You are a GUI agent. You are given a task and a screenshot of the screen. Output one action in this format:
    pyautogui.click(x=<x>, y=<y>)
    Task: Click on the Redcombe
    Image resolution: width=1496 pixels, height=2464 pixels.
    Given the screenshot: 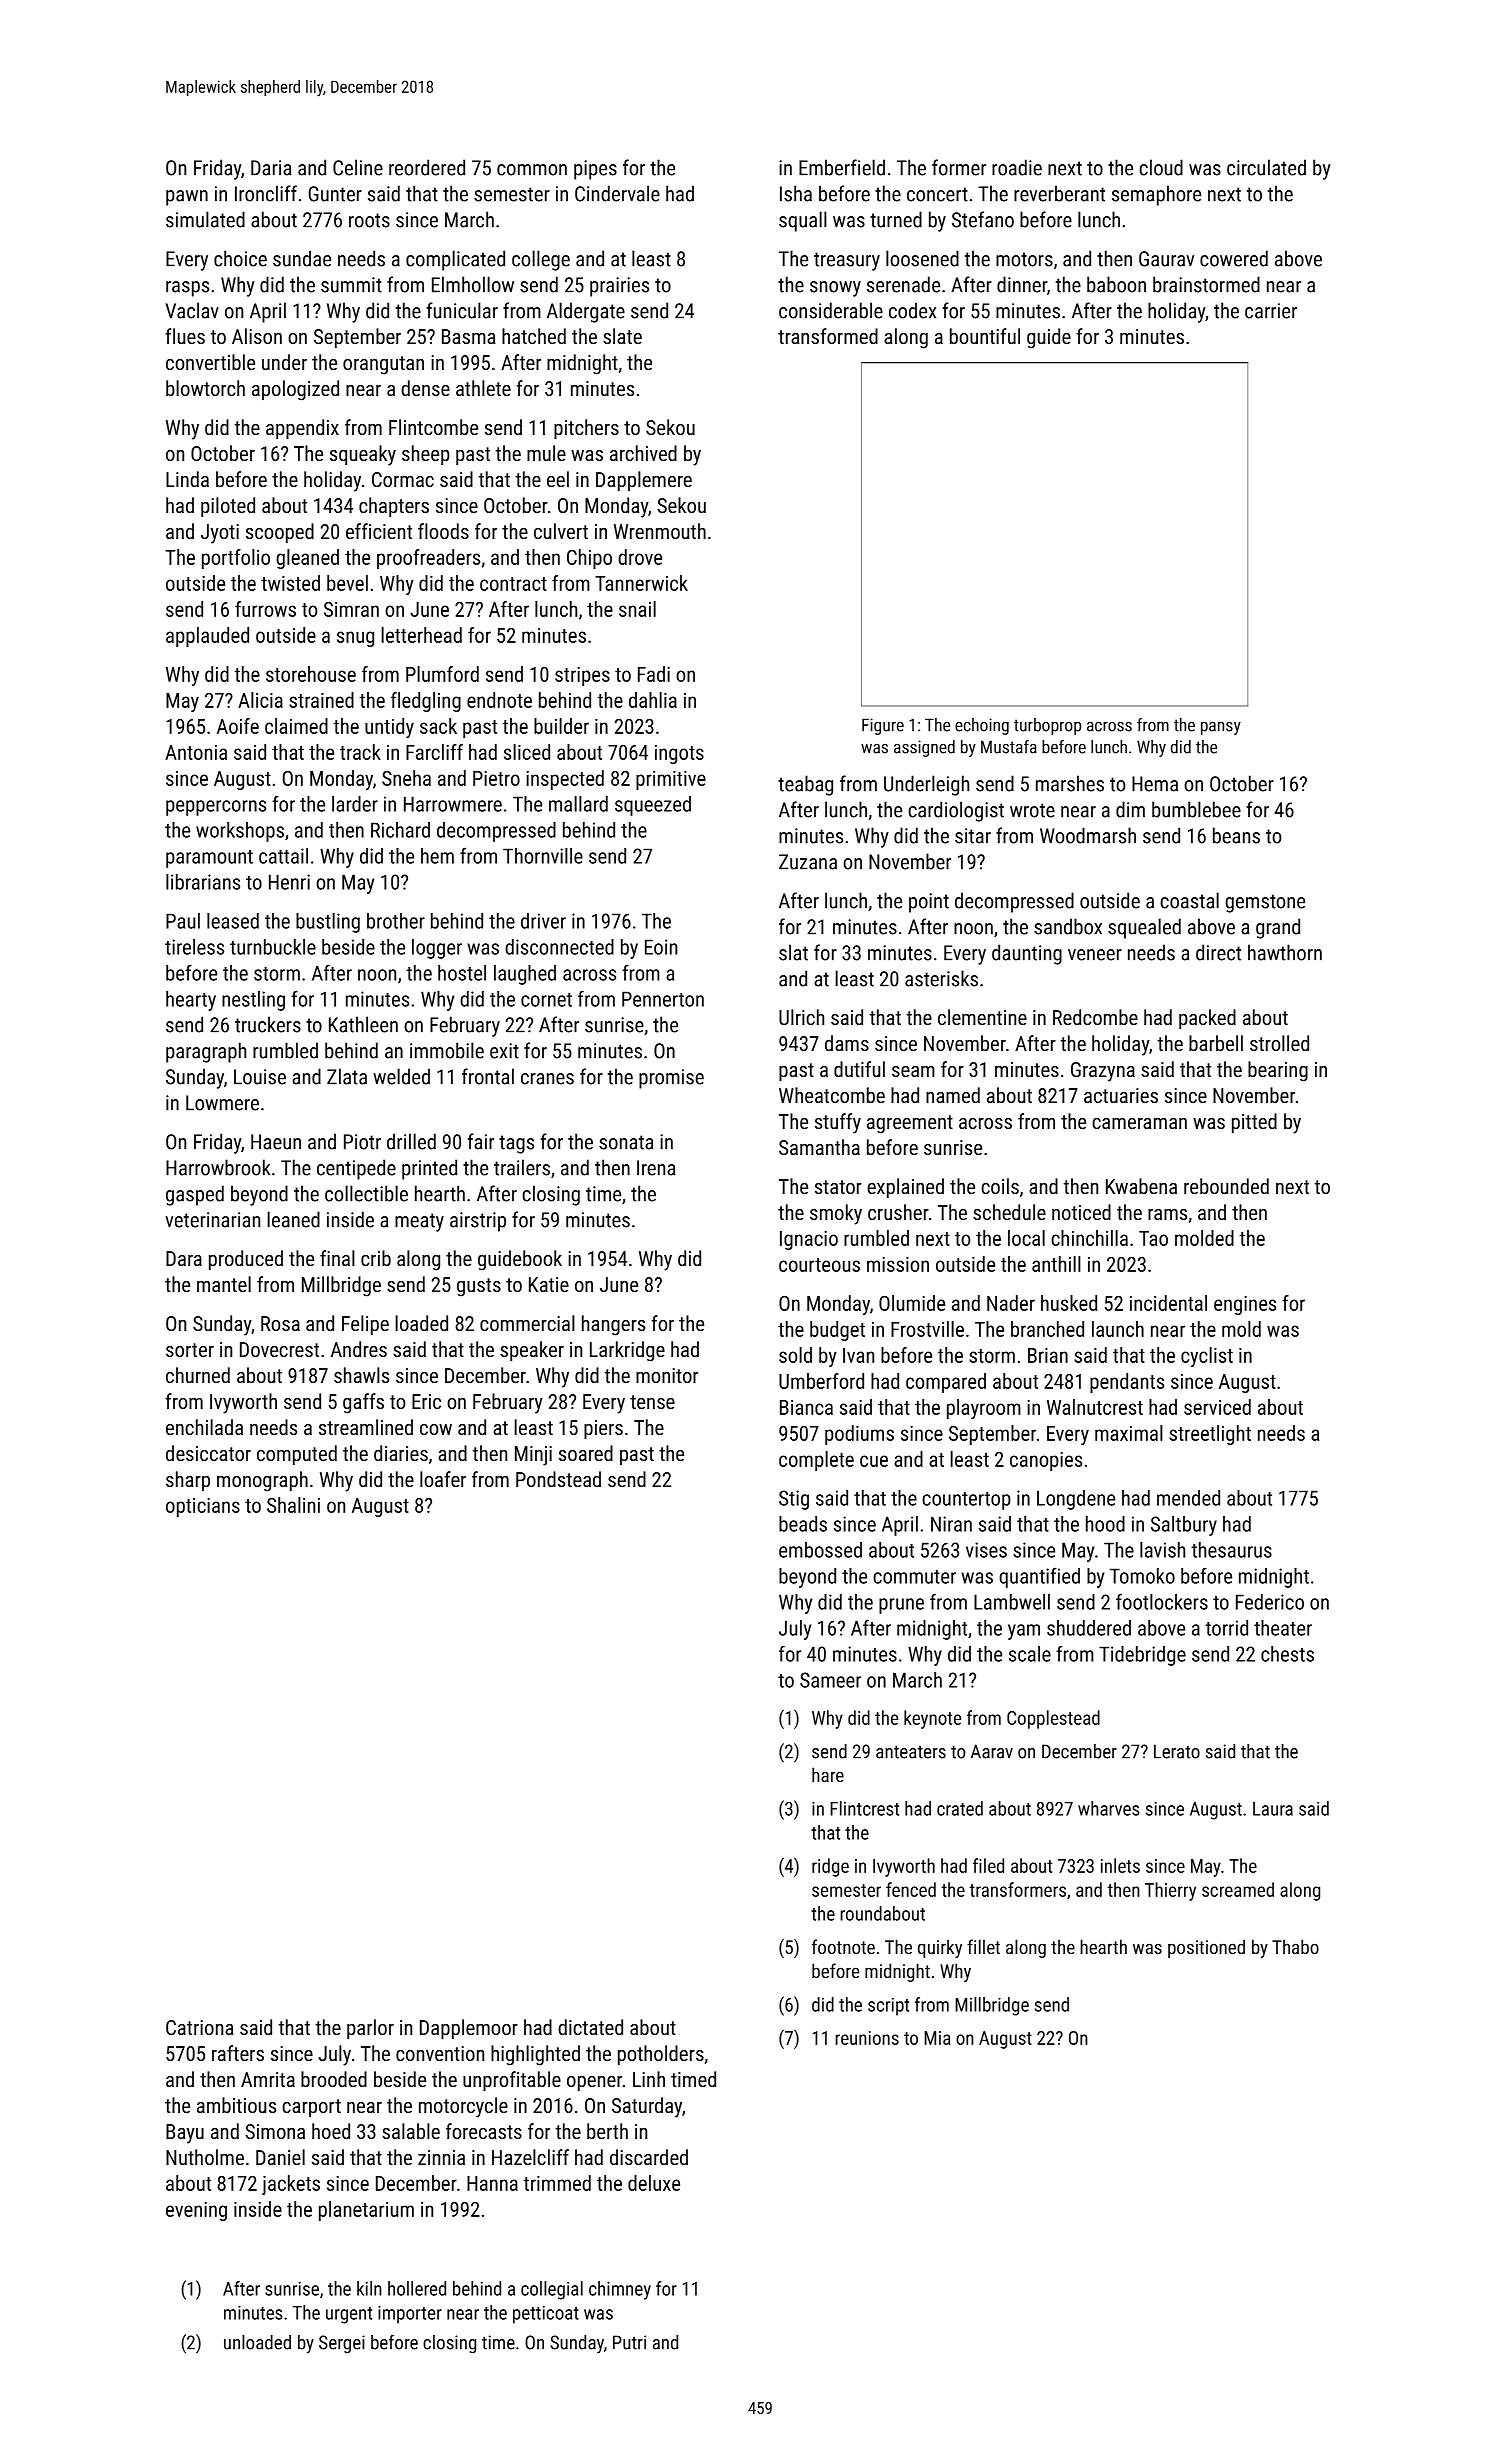 What is the action you would take?
    pyautogui.click(x=1095, y=1017)
